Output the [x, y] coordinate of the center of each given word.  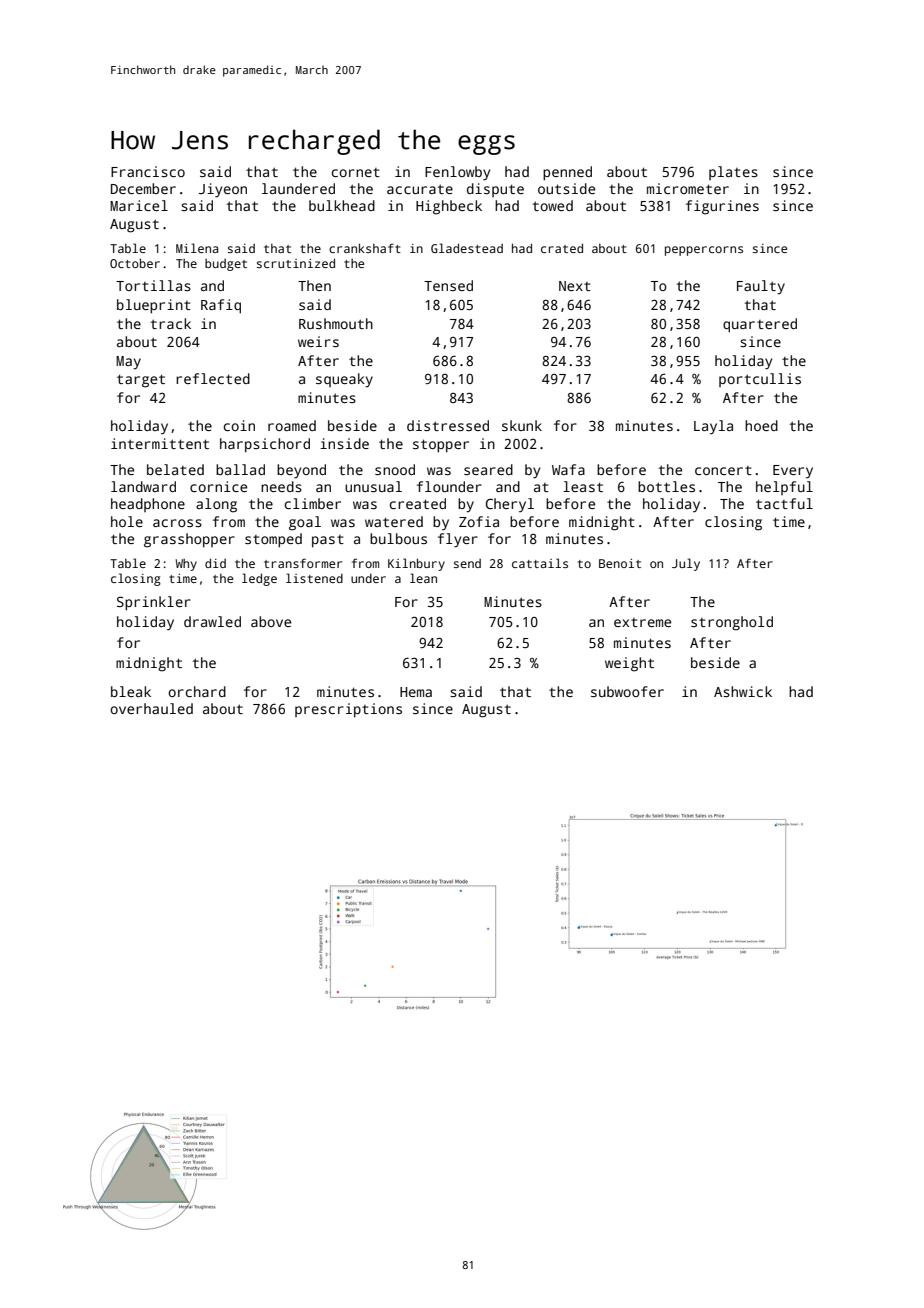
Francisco [148, 171]
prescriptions [348, 710]
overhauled [151, 708]
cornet [356, 172]
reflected [213, 378]
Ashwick [743, 691]
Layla [713, 427]
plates [733, 173]
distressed [448, 425]
